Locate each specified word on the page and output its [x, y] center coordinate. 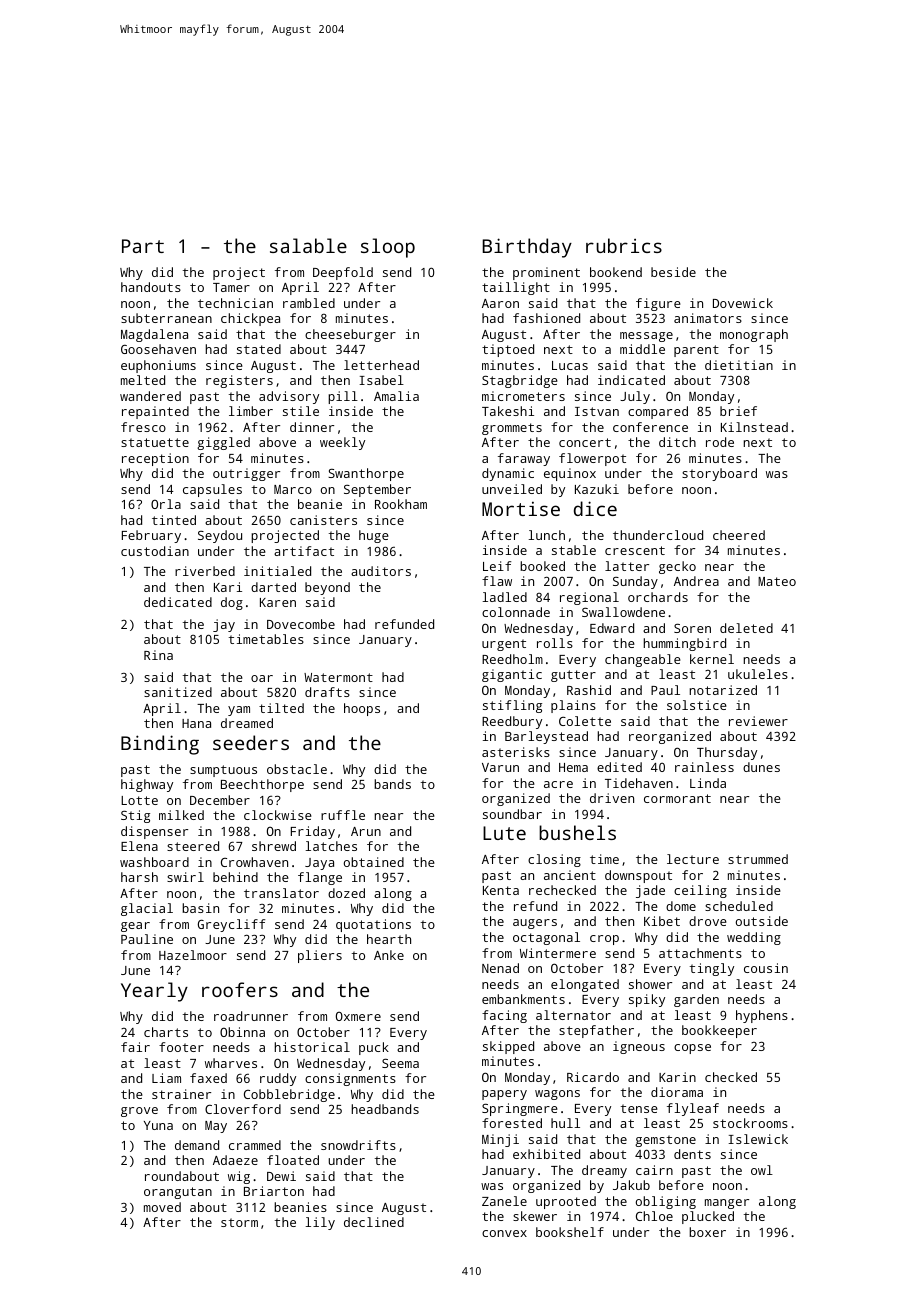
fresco [143, 427]
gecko [677, 567]
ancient [570, 875]
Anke [389, 955]
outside [762, 921]
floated [293, 1160]
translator [281, 893]
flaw [497, 581]
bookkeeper [719, 1031]
